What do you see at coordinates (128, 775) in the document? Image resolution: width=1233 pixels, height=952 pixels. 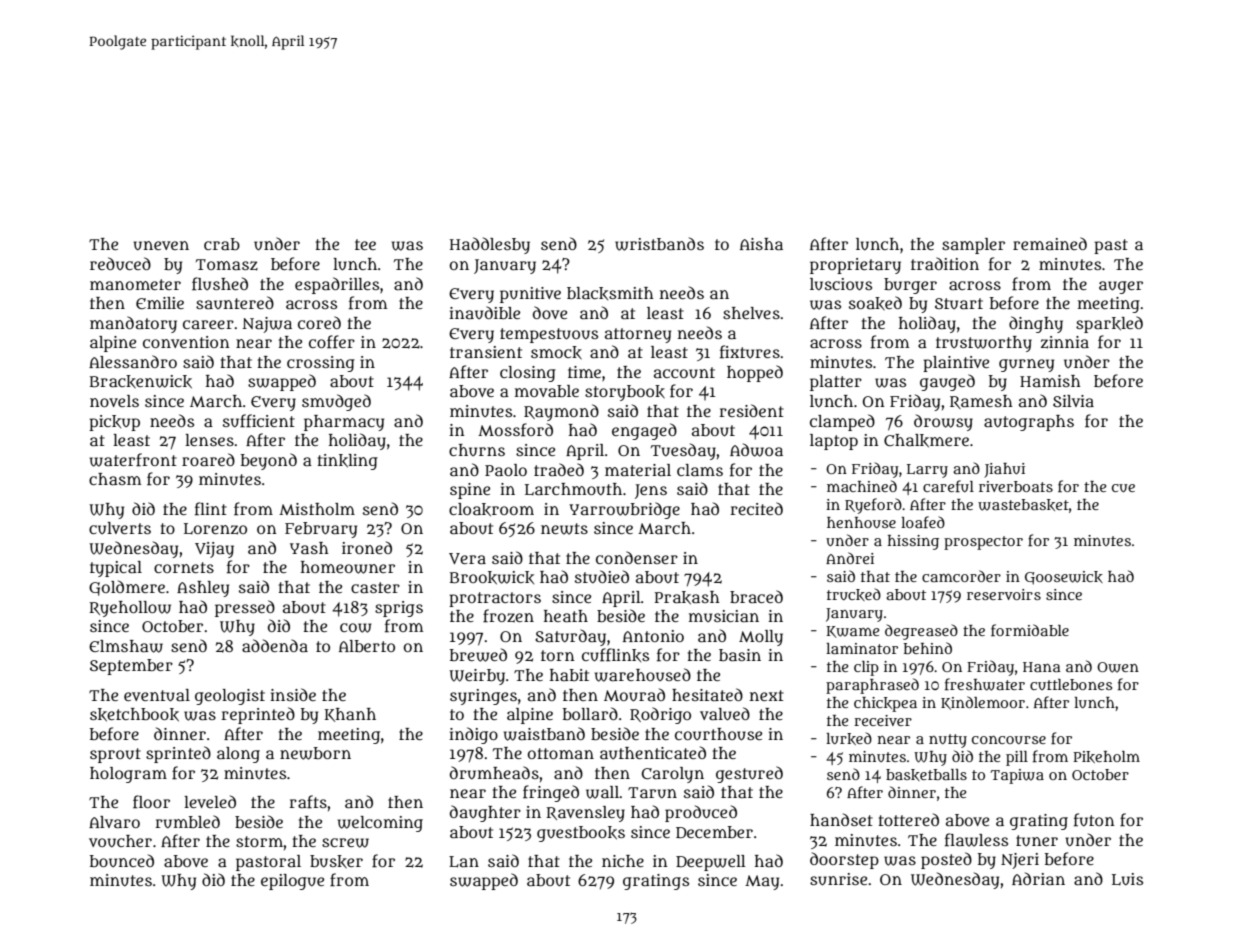 I see `hologram` at bounding box center [128, 775].
